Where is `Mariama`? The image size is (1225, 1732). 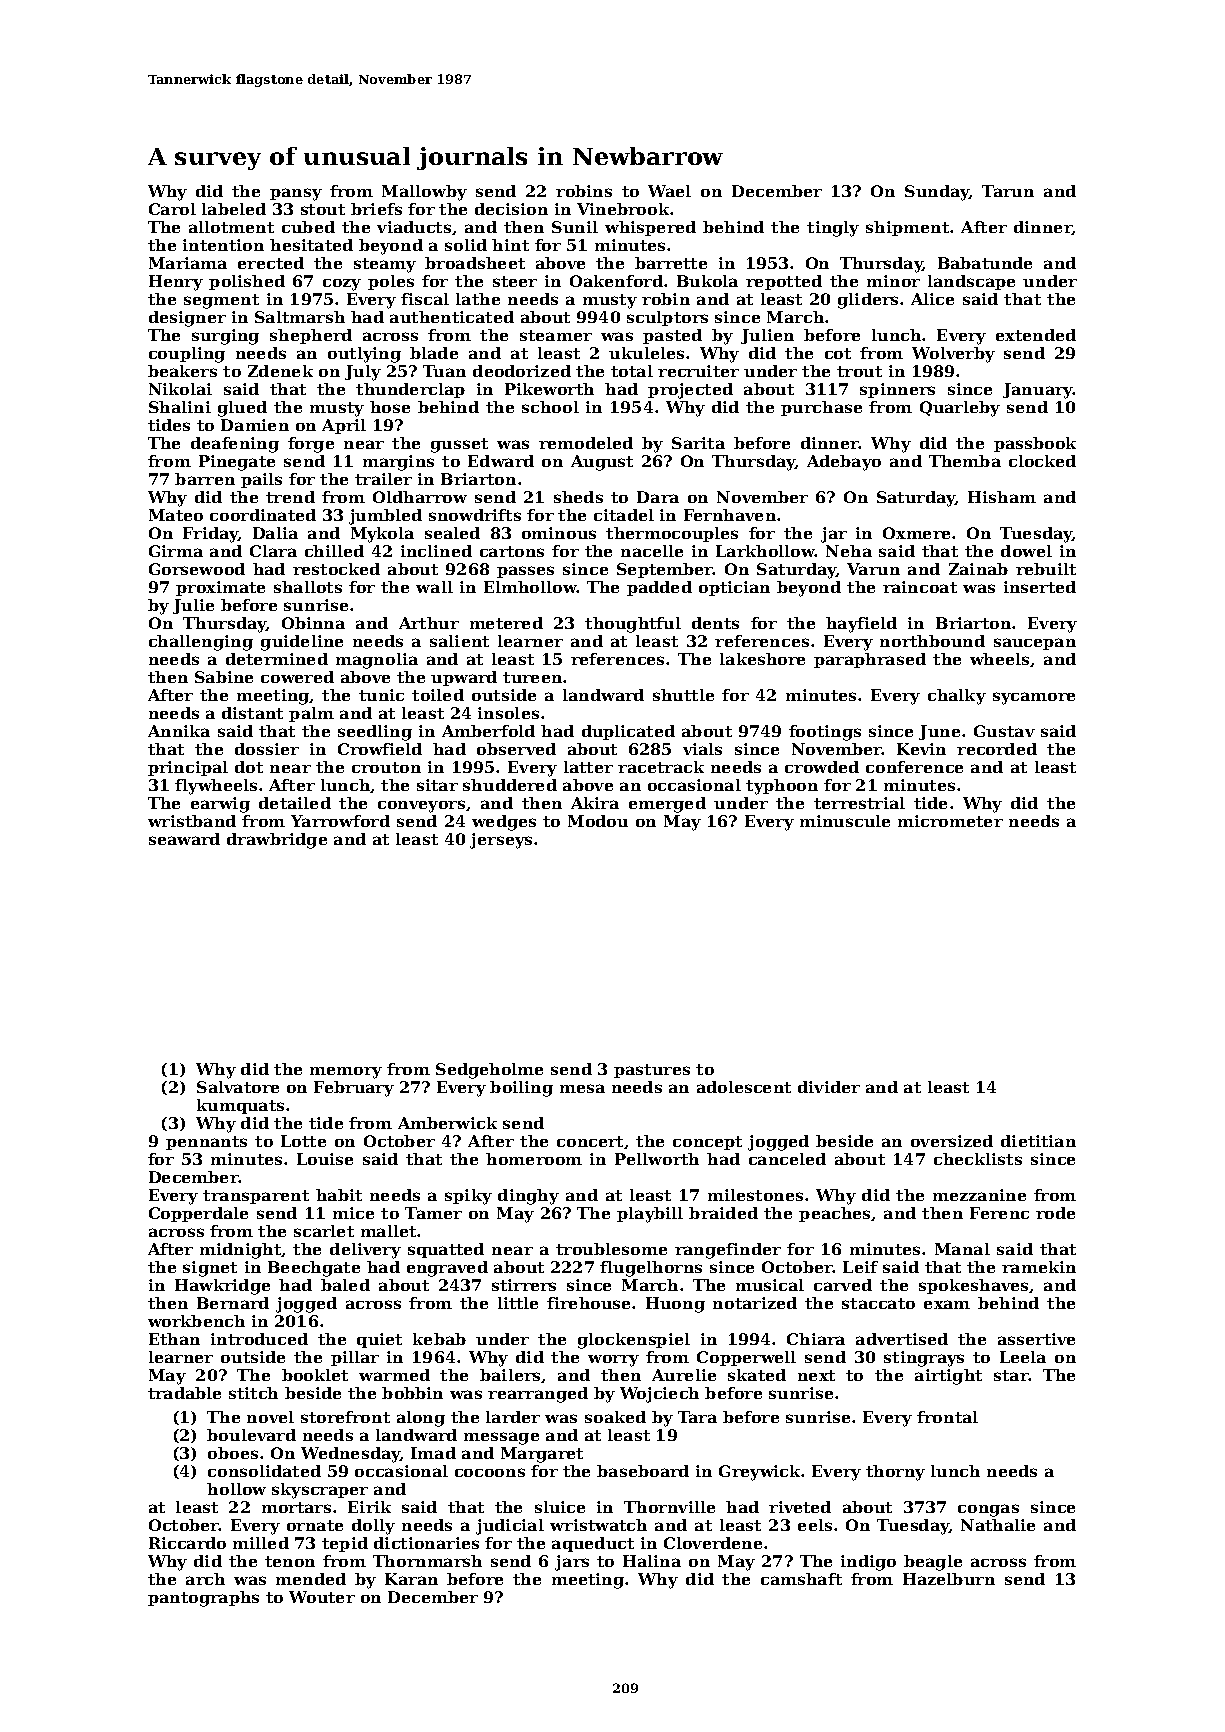
Mariama is located at coordinates (188, 263).
